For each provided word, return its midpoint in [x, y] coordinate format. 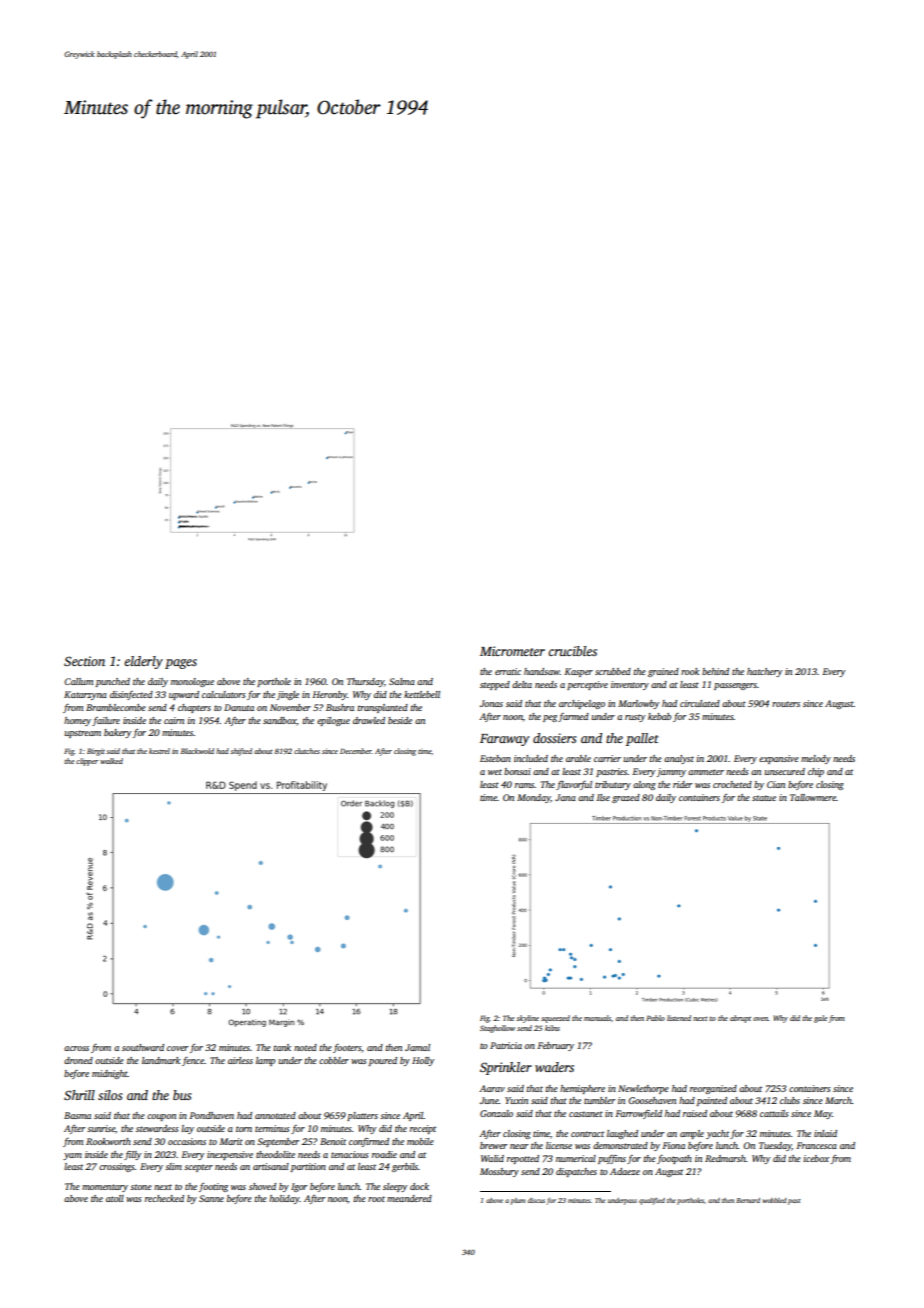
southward [143, 1047]
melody [816, 759]
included [531, 758]
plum [517, 1201]
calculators [224, 694]
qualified [652, 1201]
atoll [115, 1198]
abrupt [740, 1019]
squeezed [555, 1019]
